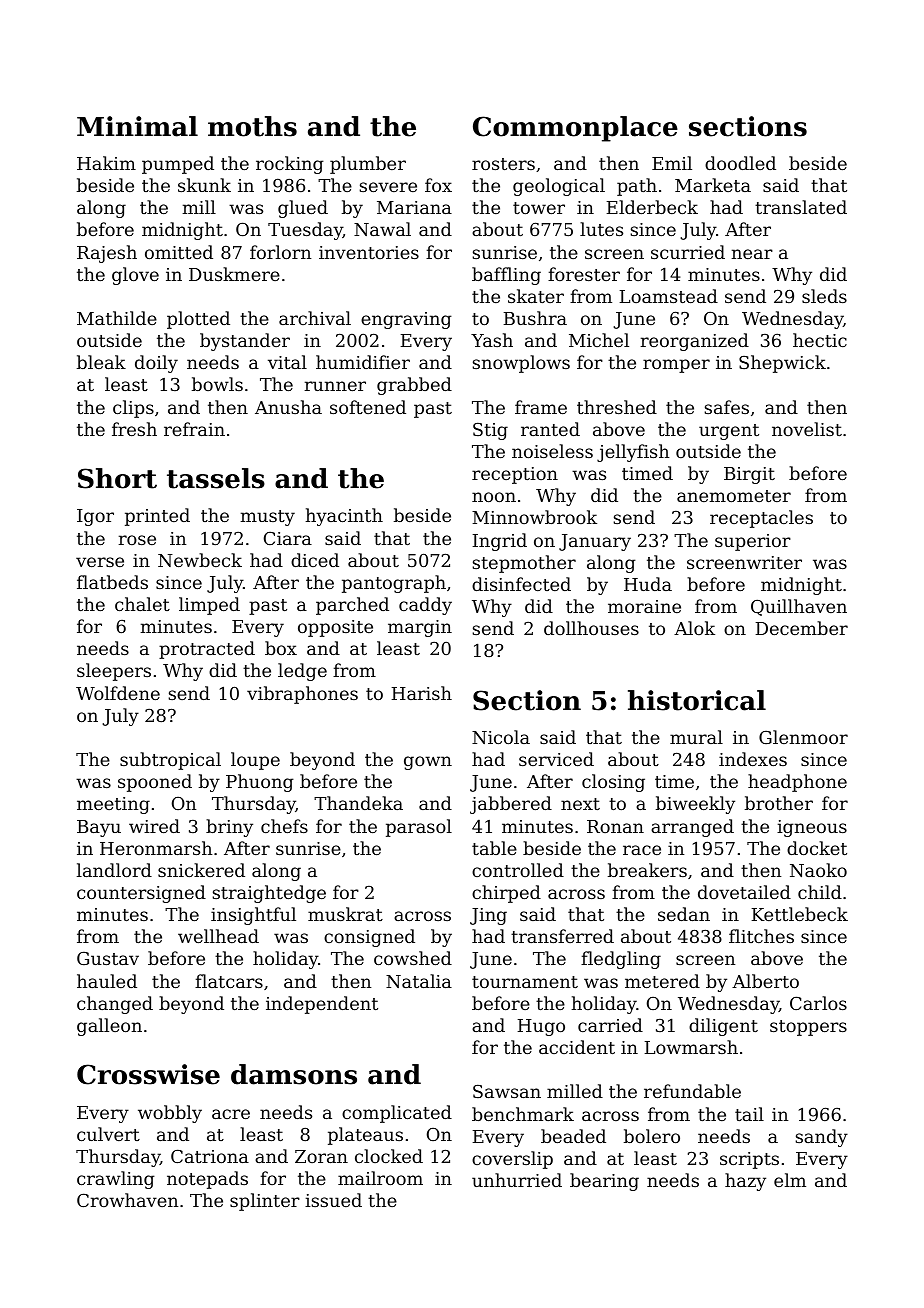 This document has height=1308, width=924. Describe the element at coordinates (127, 1200) in the document. I see `Crowhaven` at that location.
